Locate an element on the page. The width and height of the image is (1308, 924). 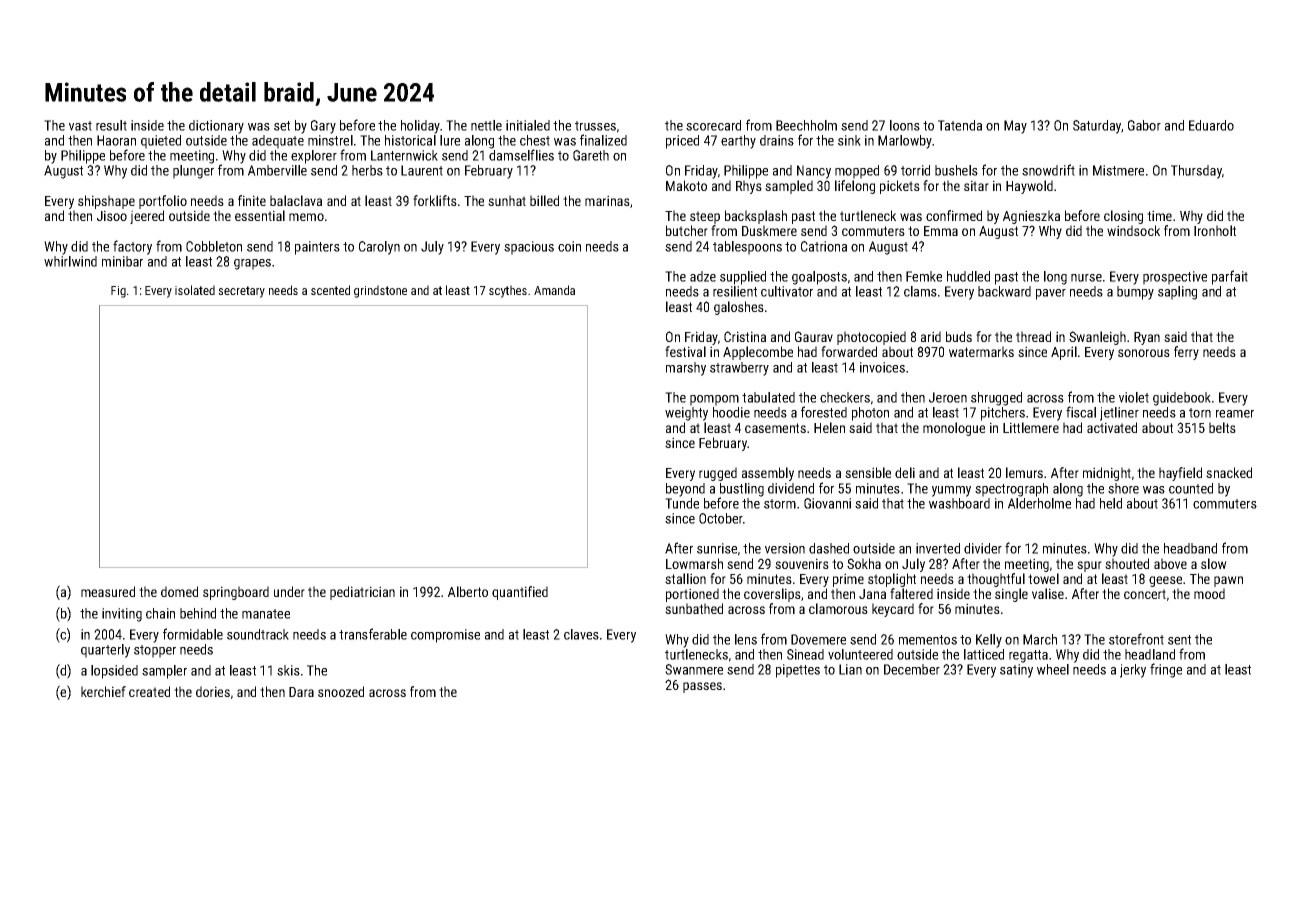
Beechholm is located at coordinates (806, 125).
